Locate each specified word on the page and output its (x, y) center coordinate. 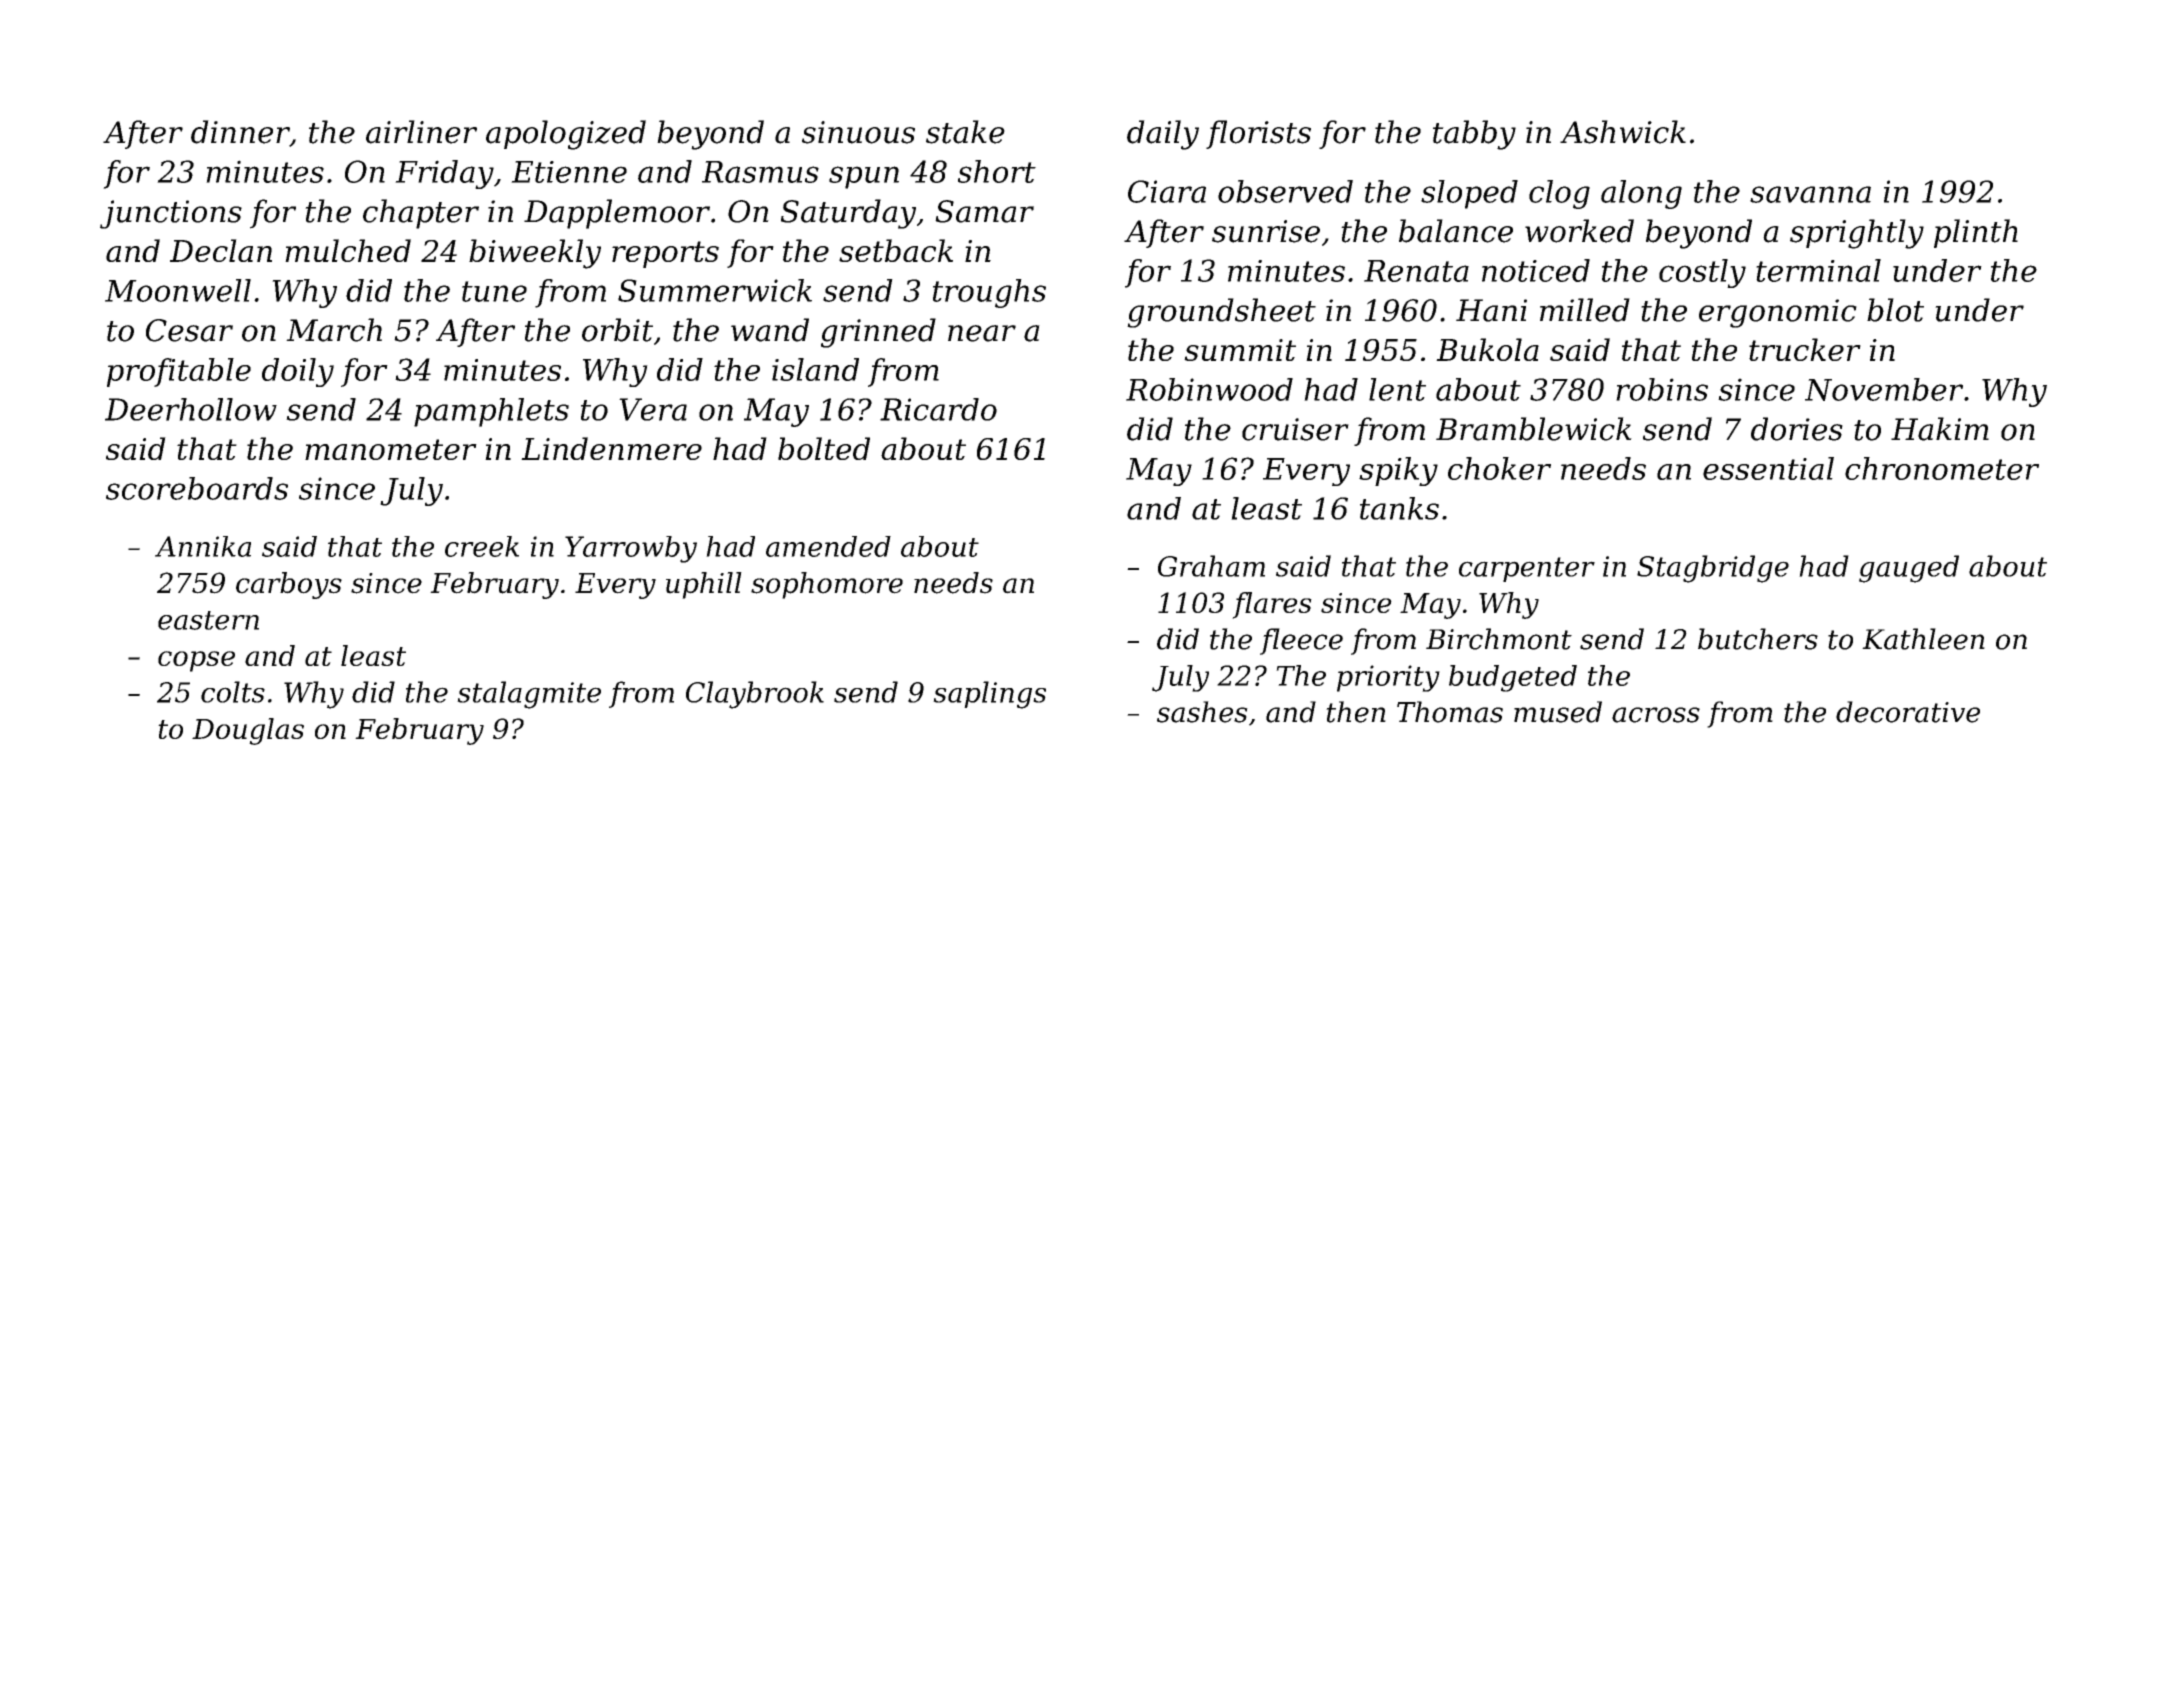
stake (965, 132)
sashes (1202, 712)
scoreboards (197, 488)
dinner (240, 133)
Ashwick (1623, 132)
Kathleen (1923, 639)
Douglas (248, 731)
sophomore (827, 585)
